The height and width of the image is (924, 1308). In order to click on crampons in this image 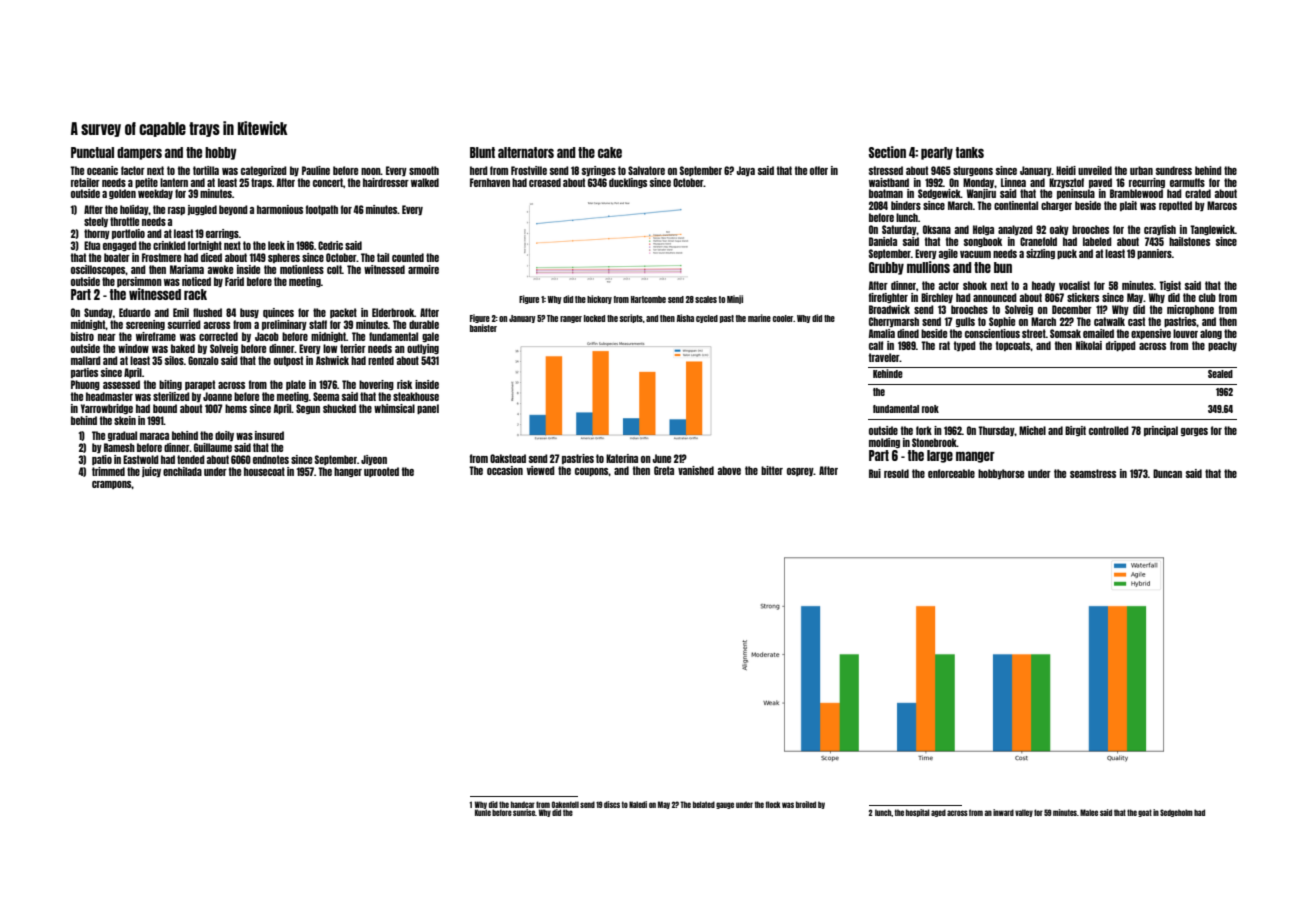, I will do `click(111, 485)`.
